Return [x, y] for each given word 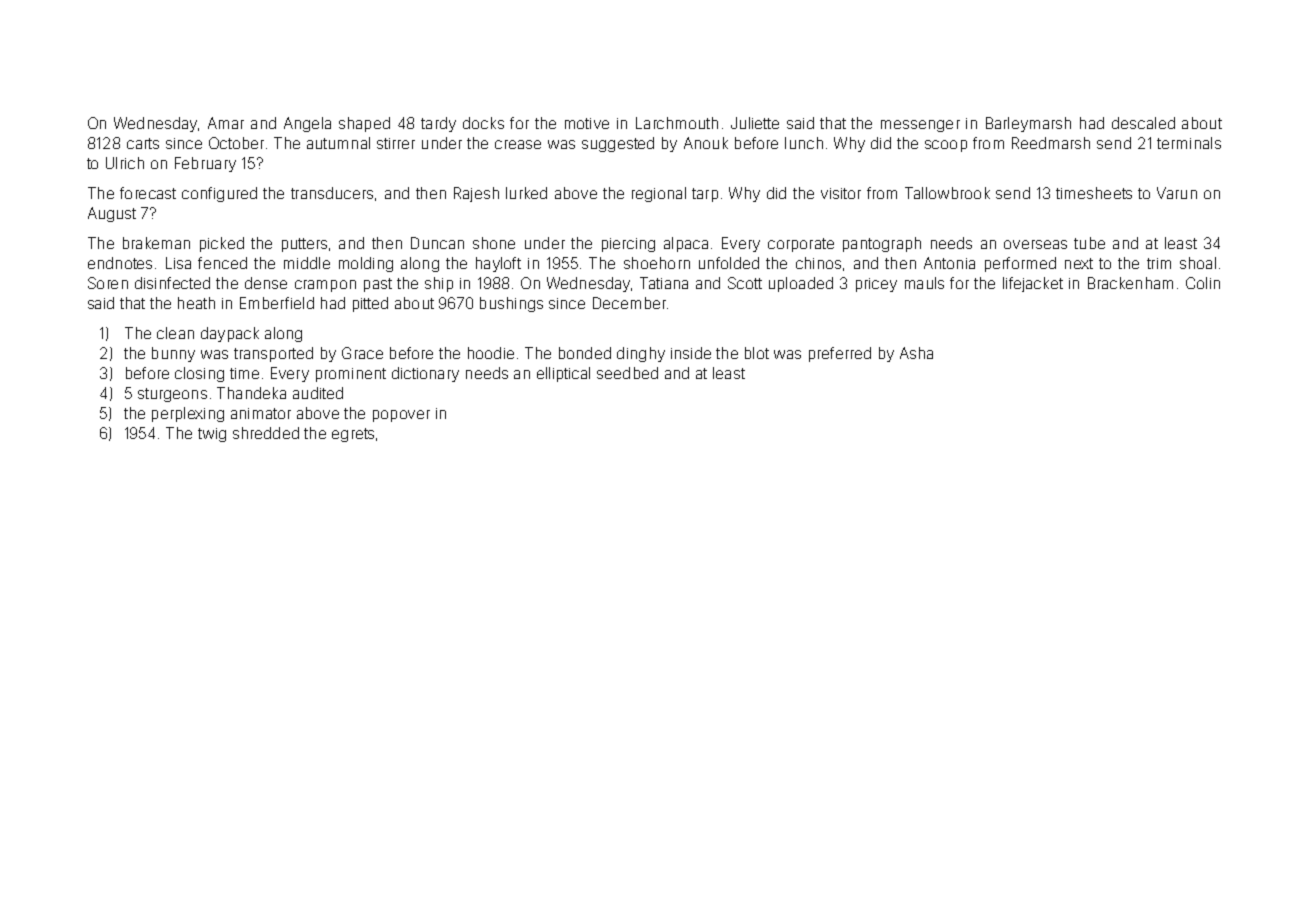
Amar [226, 123]
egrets [353, 435]
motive [587, 123]
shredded [266, 433]
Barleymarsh [1028, 124]
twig [212, 435]
